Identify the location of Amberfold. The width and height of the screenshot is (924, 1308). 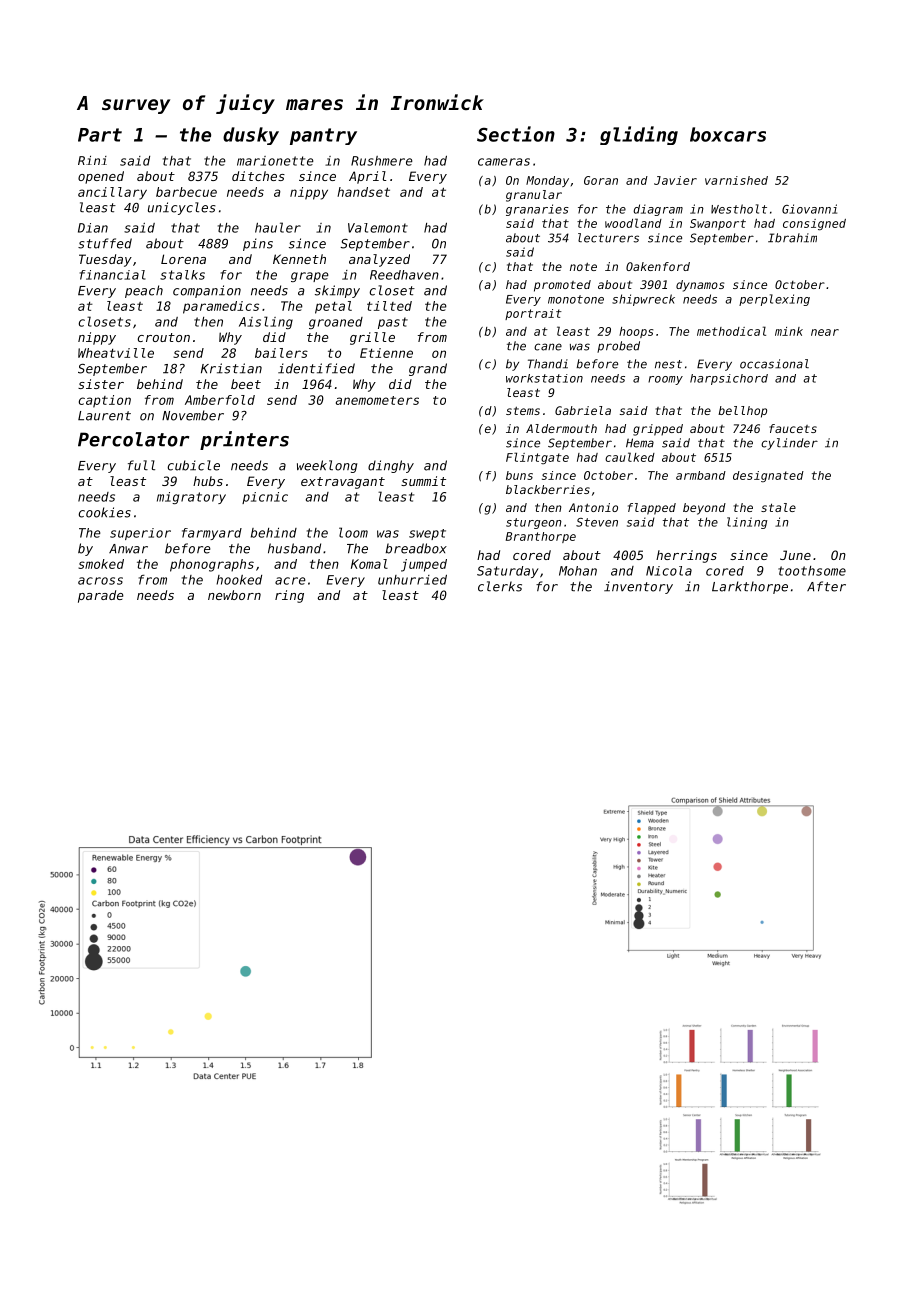
(220, 400).
